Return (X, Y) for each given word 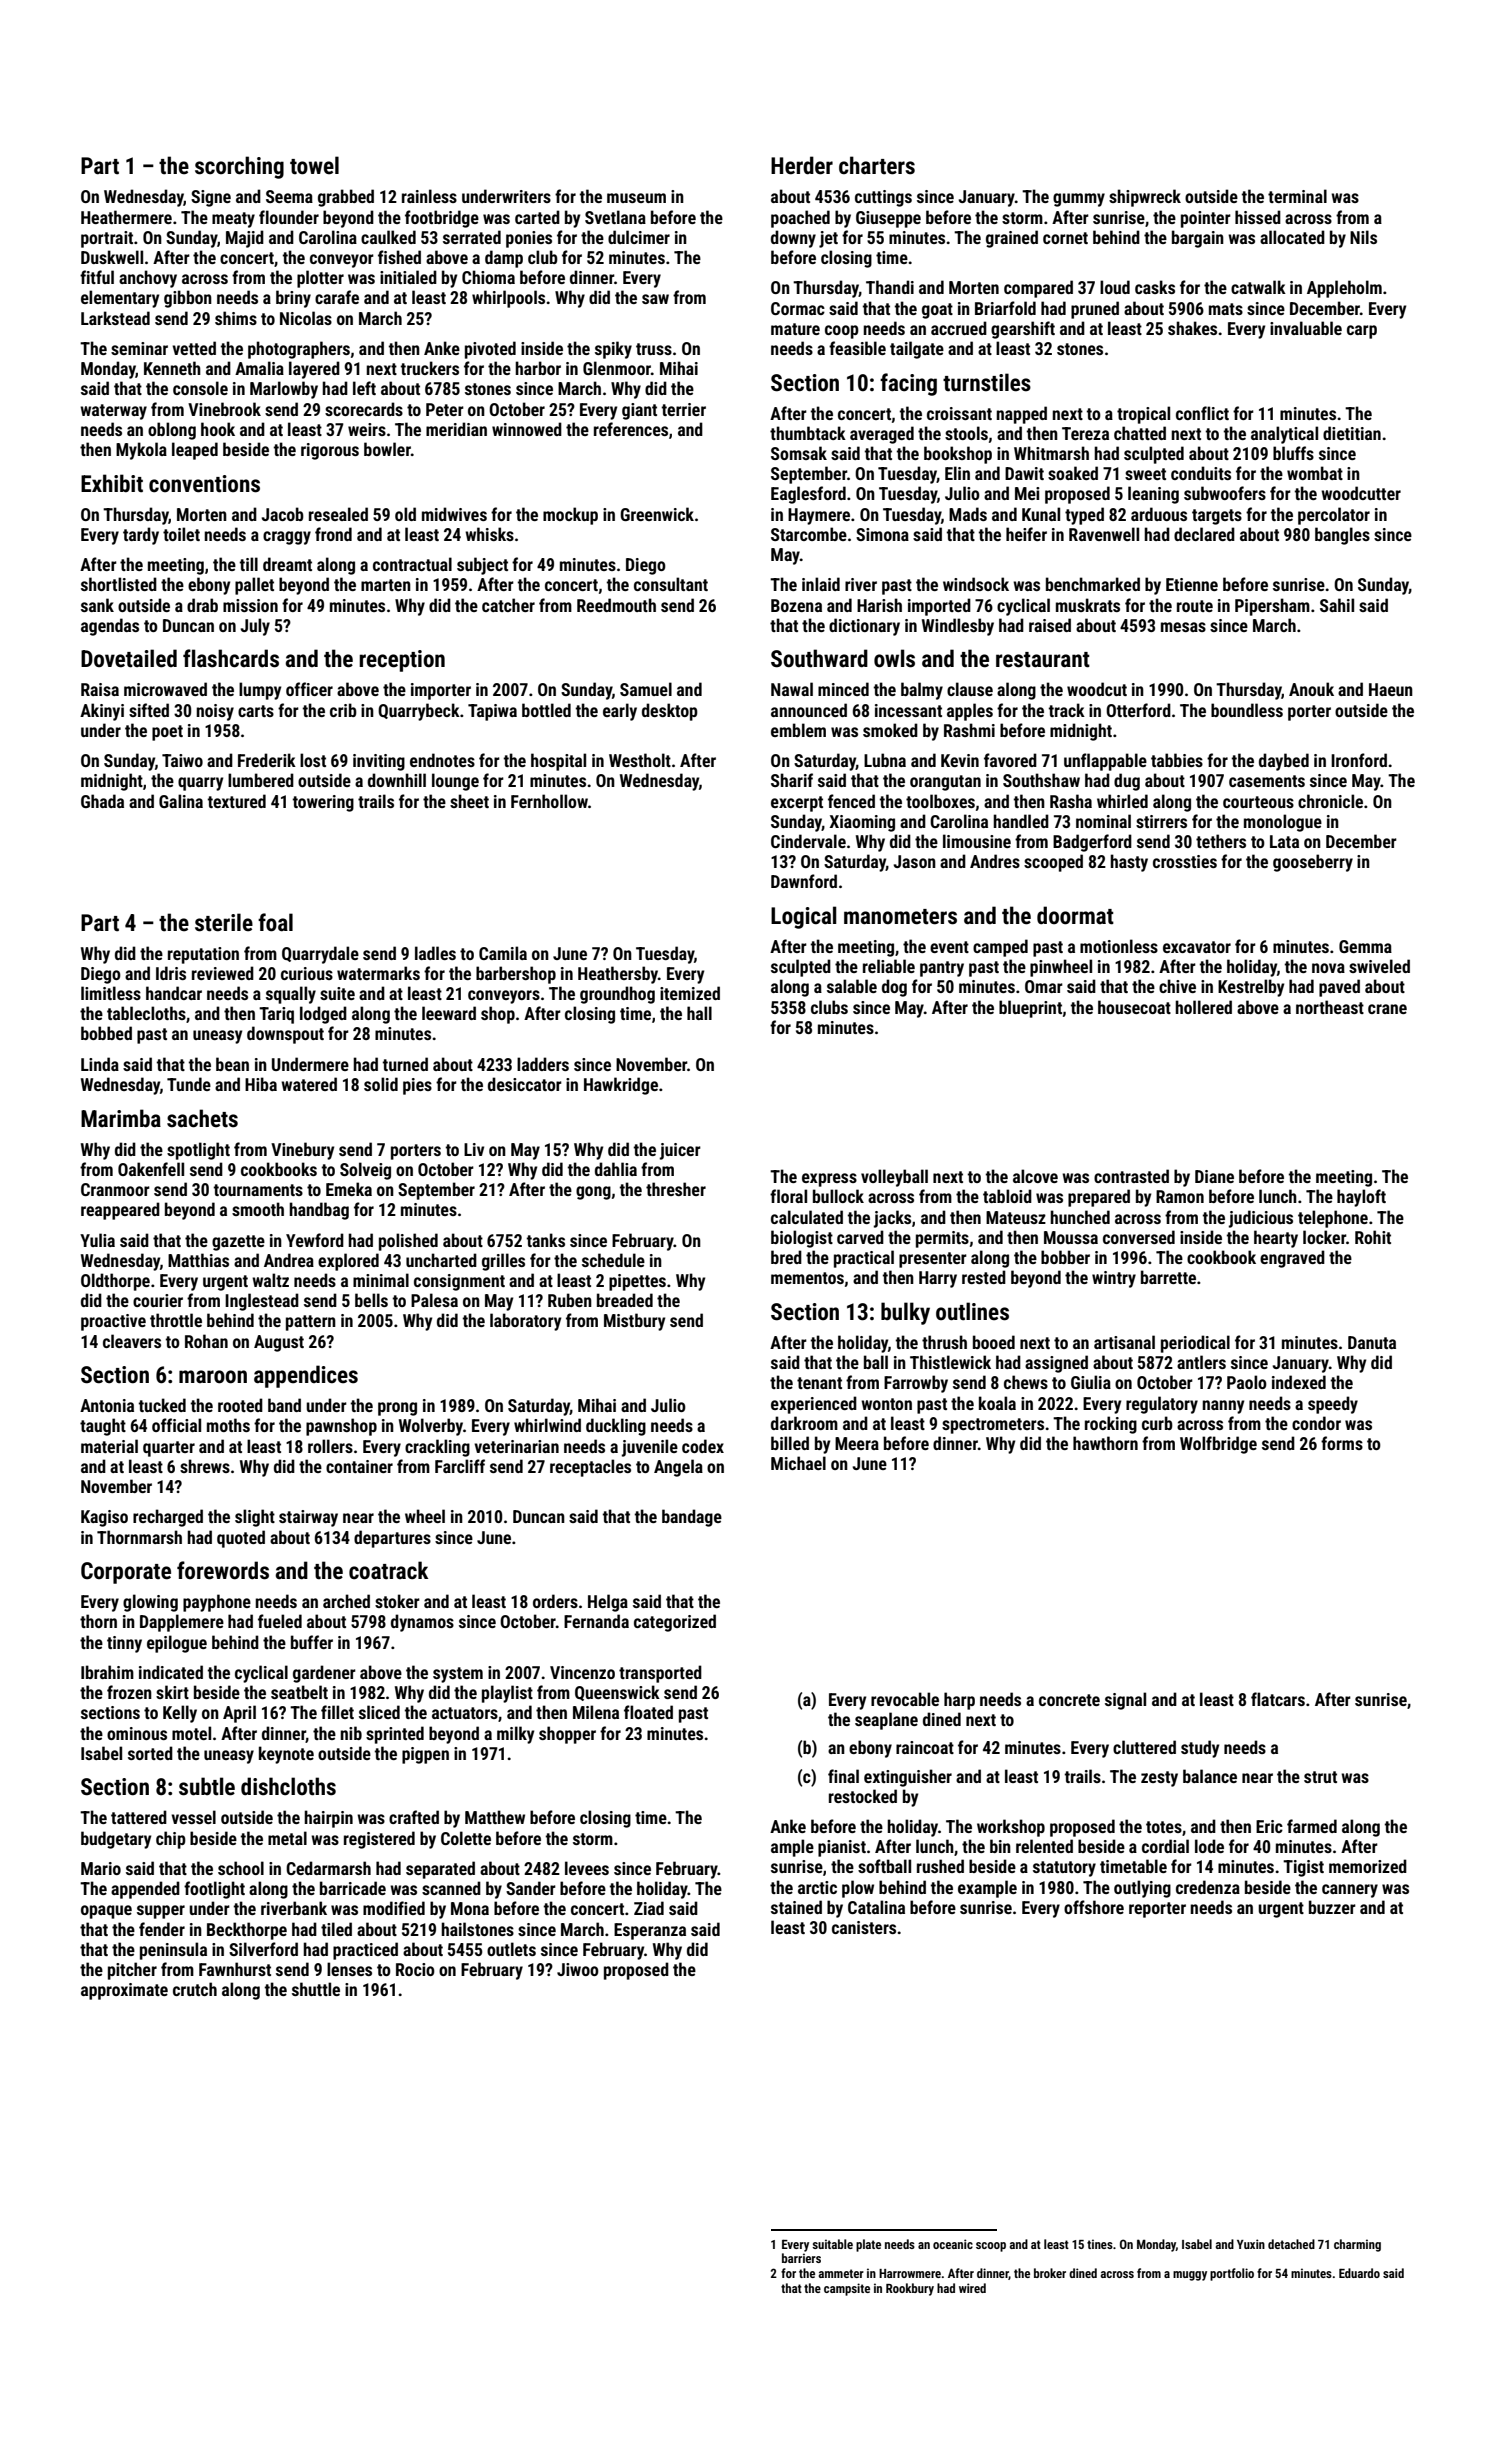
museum (636, 198)
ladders (543, 1064)
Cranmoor (115, 1189)
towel (314, 165)
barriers (801, 2258)
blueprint (1030, 1009)
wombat (1315, 473)
